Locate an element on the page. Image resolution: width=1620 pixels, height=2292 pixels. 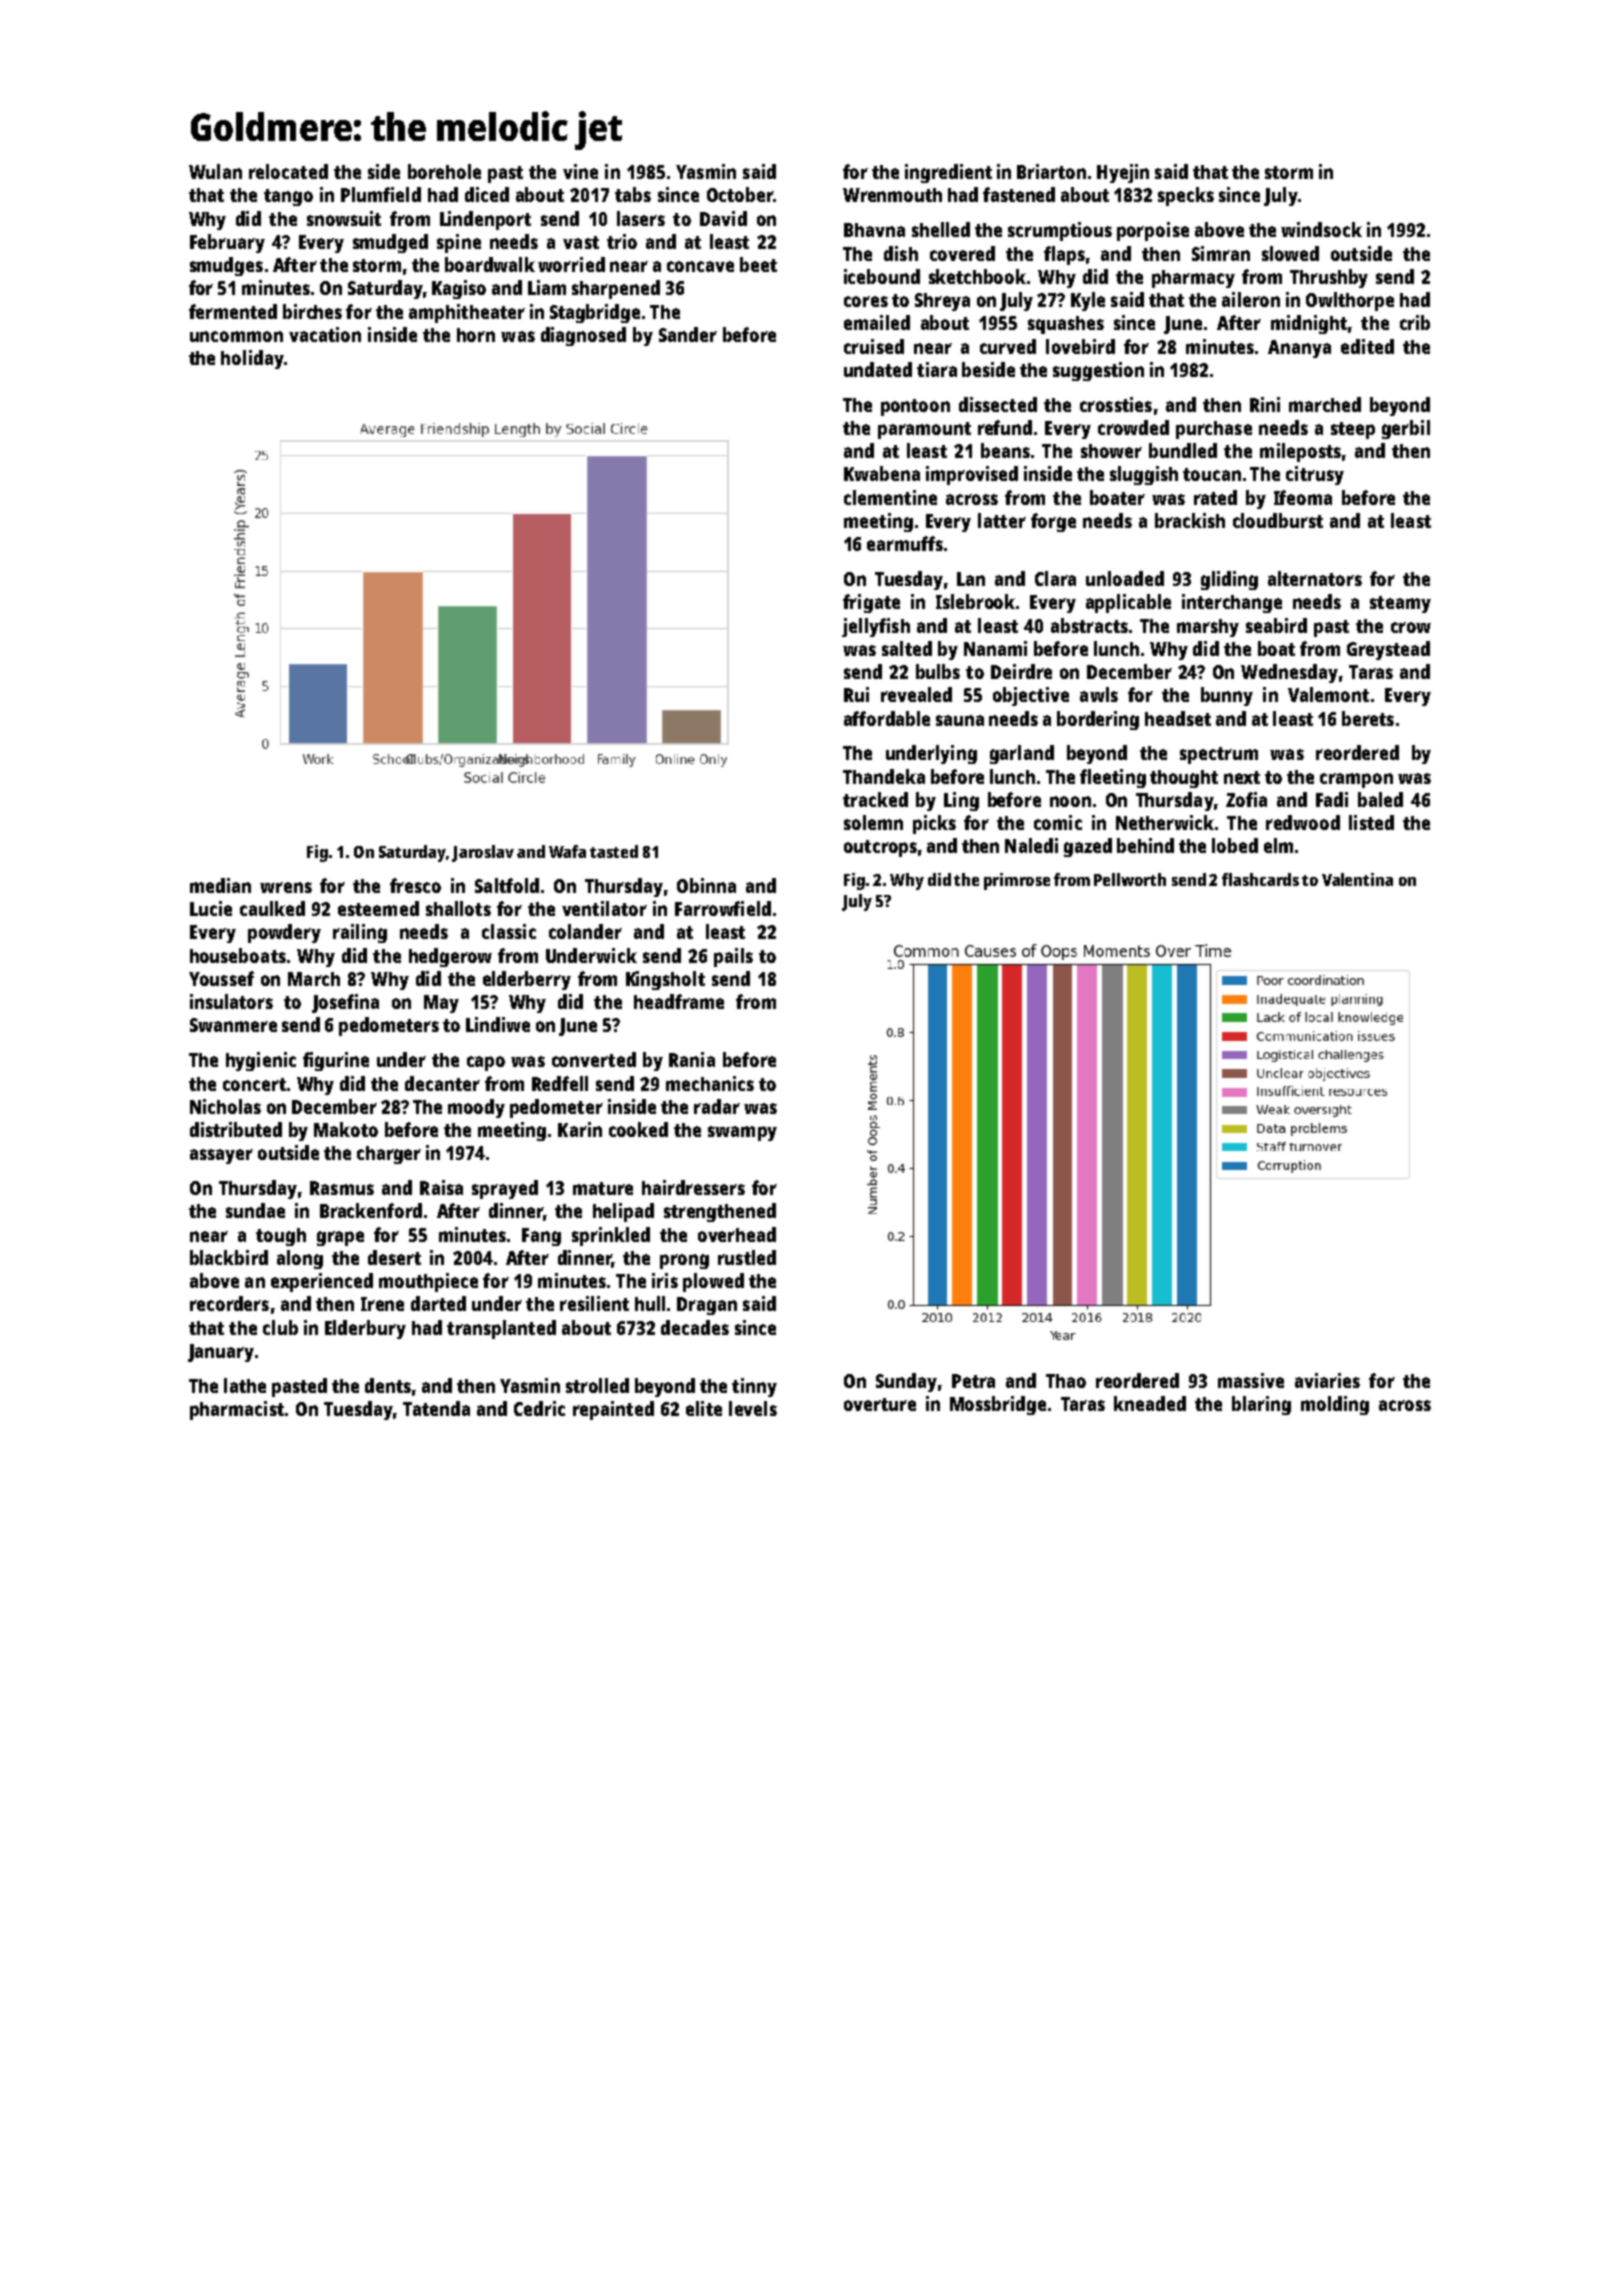
ingredient is located at coordinates (948, 173).
